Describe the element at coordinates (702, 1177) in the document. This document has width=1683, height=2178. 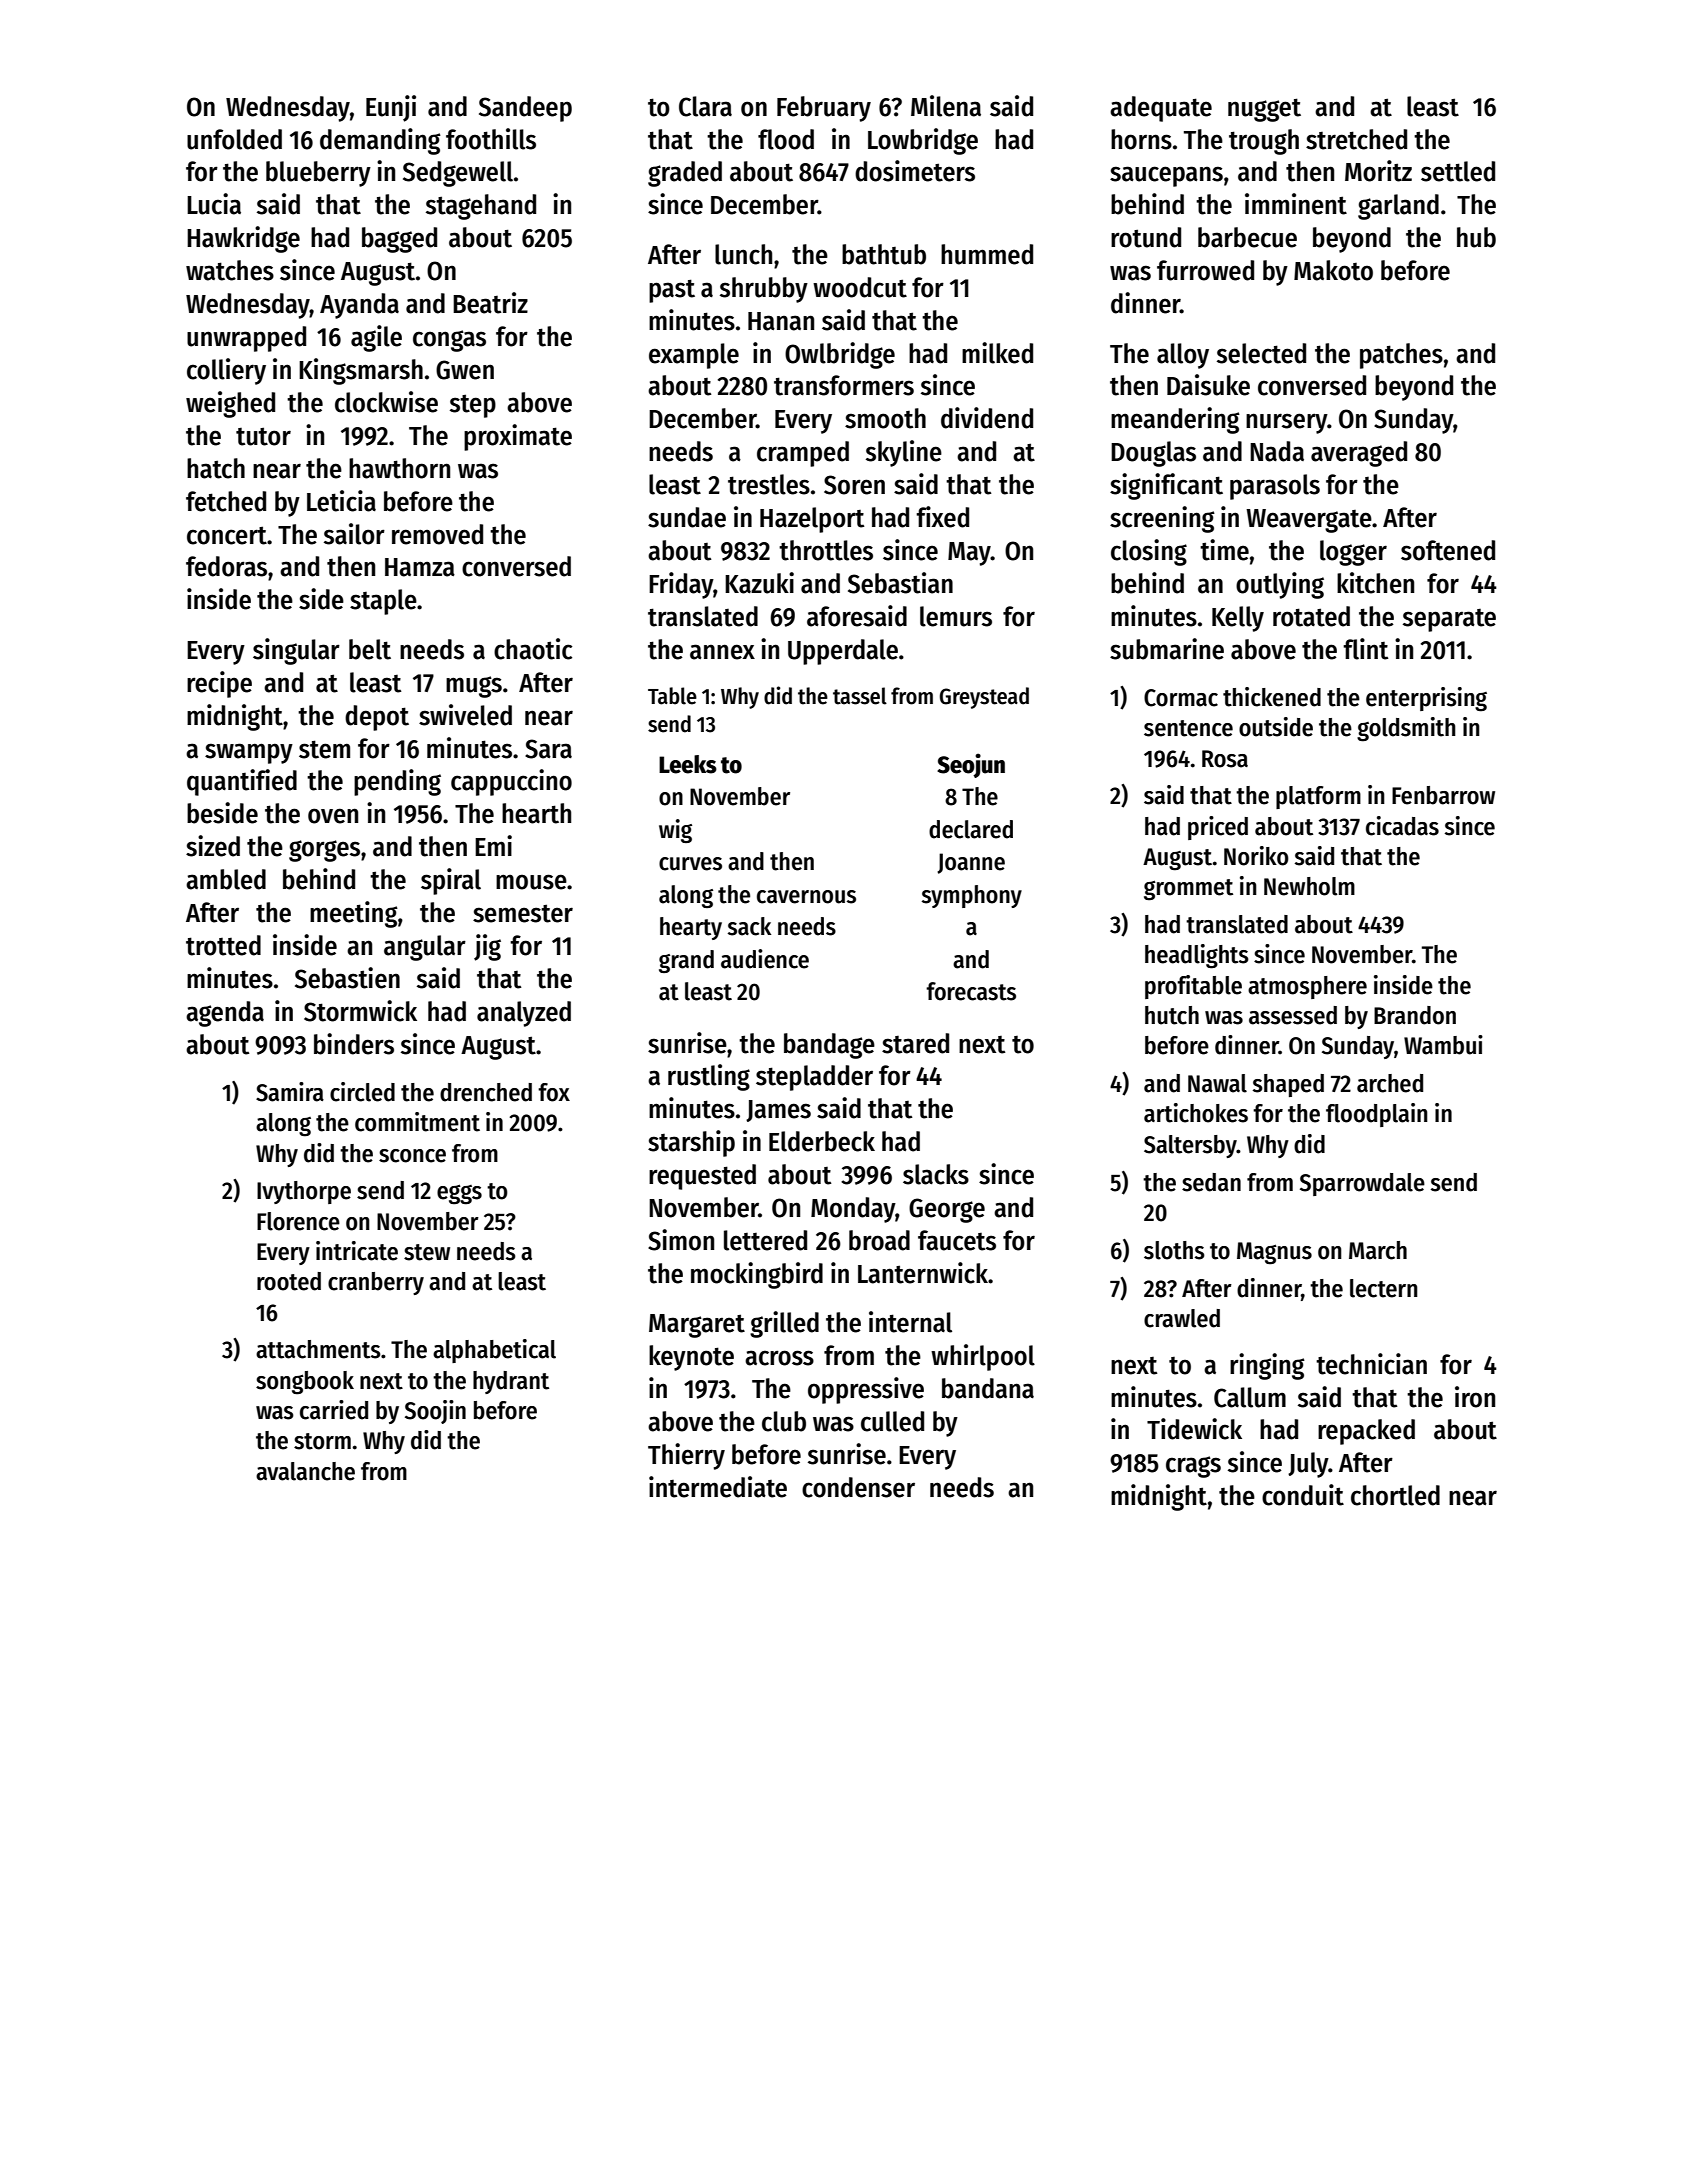
I see `requested` at that location.
